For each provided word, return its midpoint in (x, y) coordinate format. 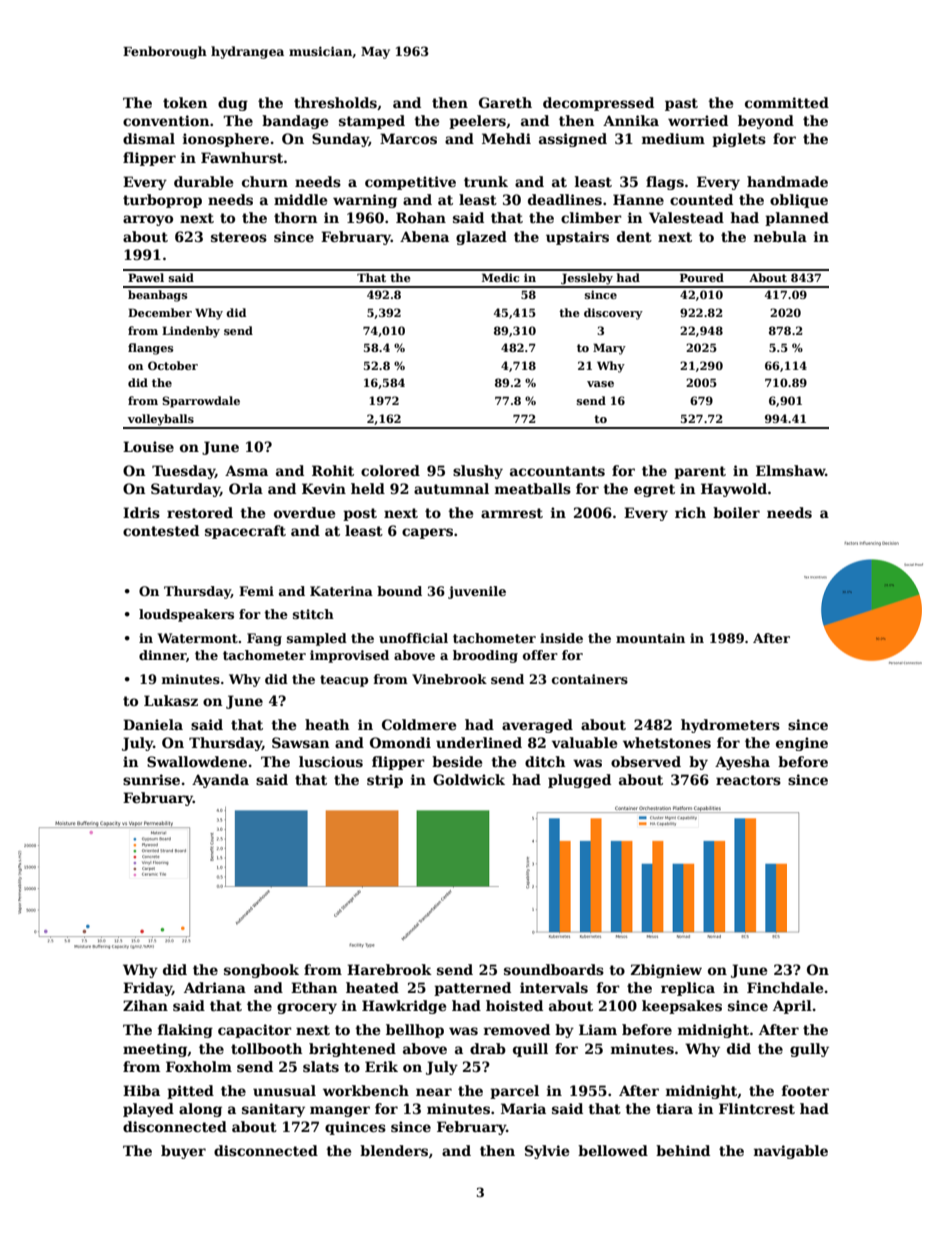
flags (665, 183)
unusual (284, 1090)
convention (166, 120)
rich (690, 512)
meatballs (533, 488)
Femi (256, 591)
